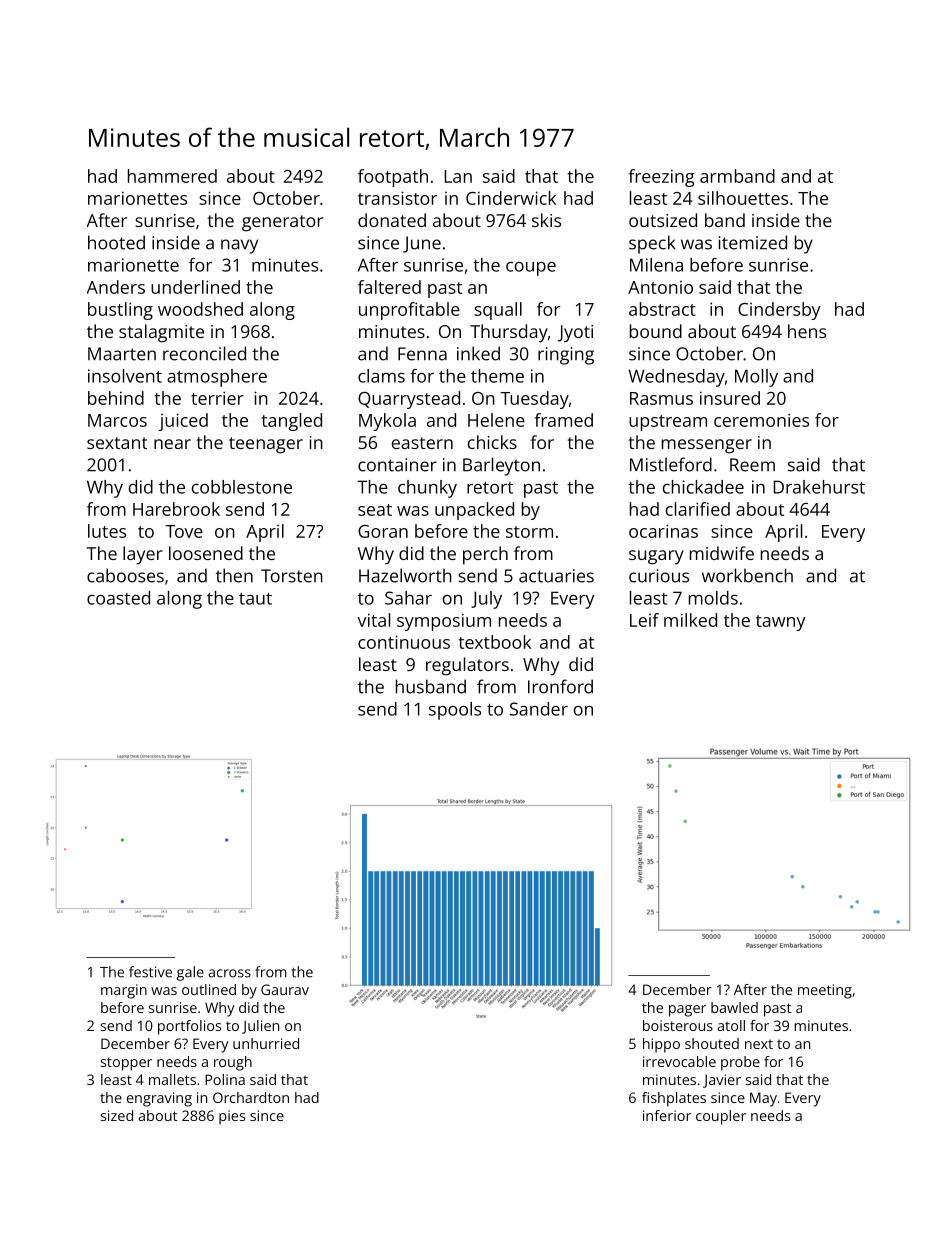 The image size is (952, 1233). Describe the element at coordinates (690, 620) in the screenshot. I see `milked` at that location.
